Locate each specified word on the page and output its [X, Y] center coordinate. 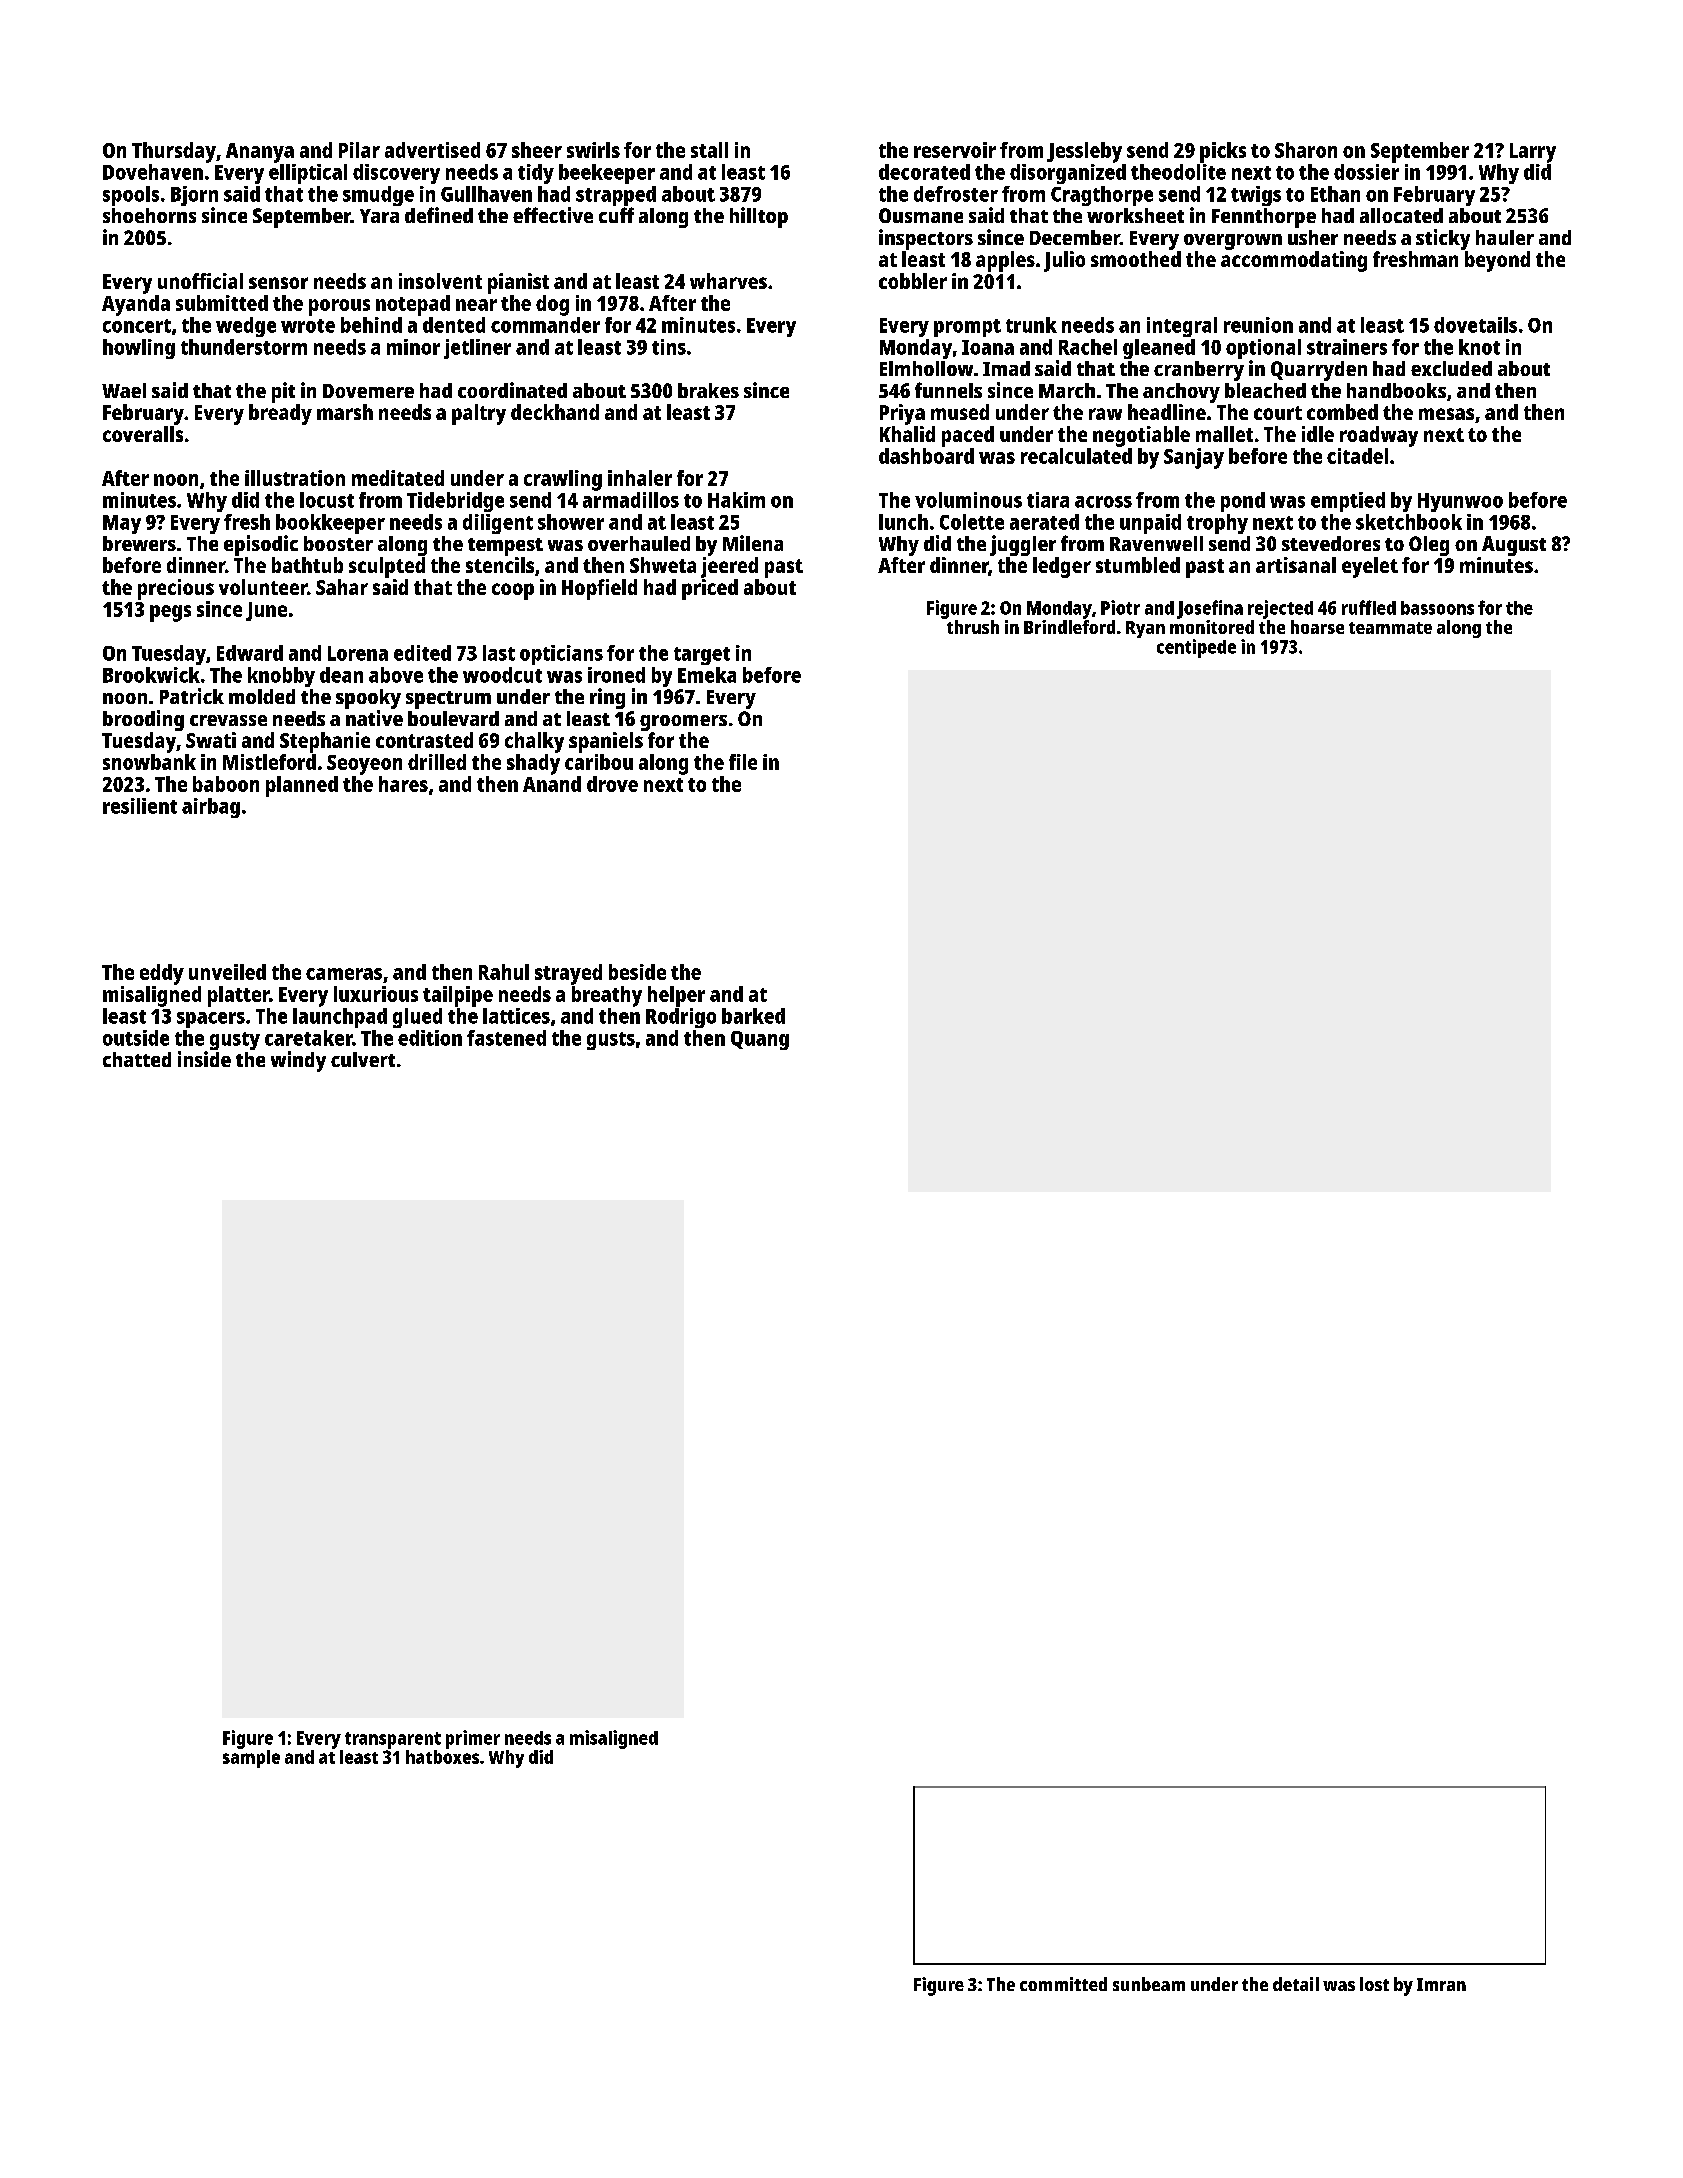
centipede [1196, 648]
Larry [1533, 153]
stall [709, 150]
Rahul [504, 972]
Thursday [174, 152]
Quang [760, 1040]
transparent [393, 1740]
